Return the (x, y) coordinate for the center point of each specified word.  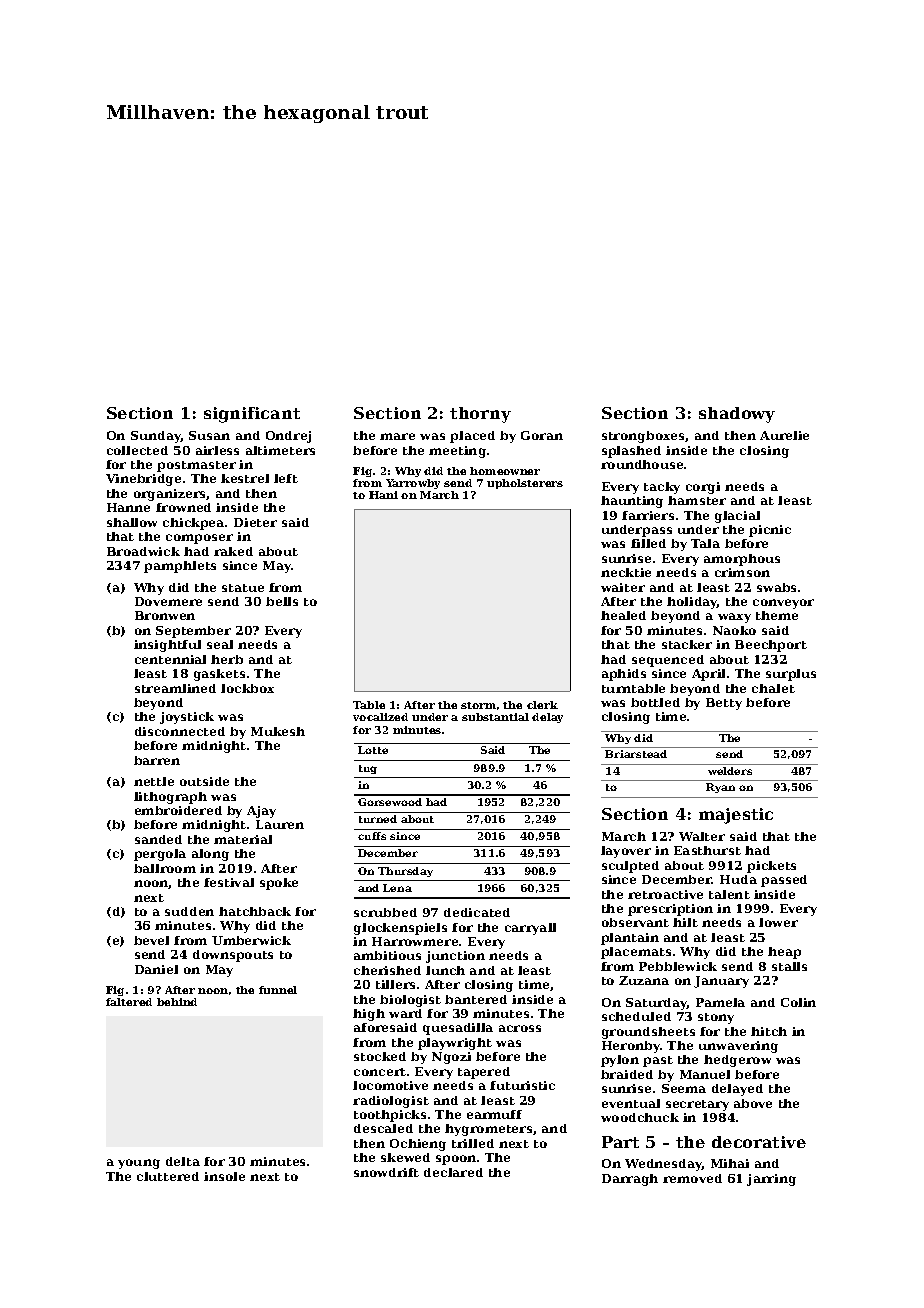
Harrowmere (415, 941)
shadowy (737, 415)
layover (626, 852)
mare (397, 436)
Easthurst (707, 850)
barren (157, 760)
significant (252, 415)
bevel (151, 940)
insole (224, 1176)
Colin (798, 1002)
